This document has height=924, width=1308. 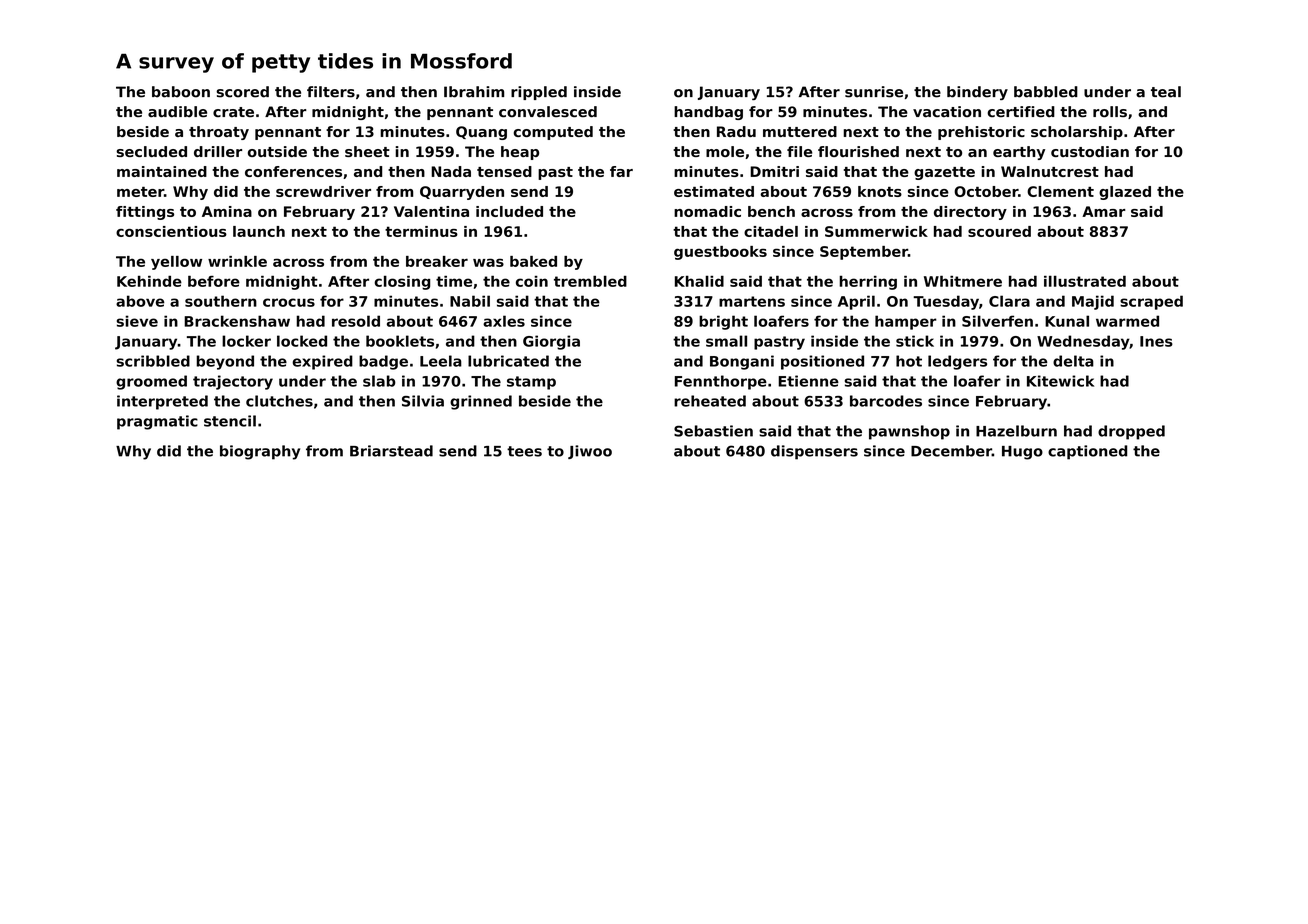 I want to click on prehistoric, so click(x=981, y=133).
